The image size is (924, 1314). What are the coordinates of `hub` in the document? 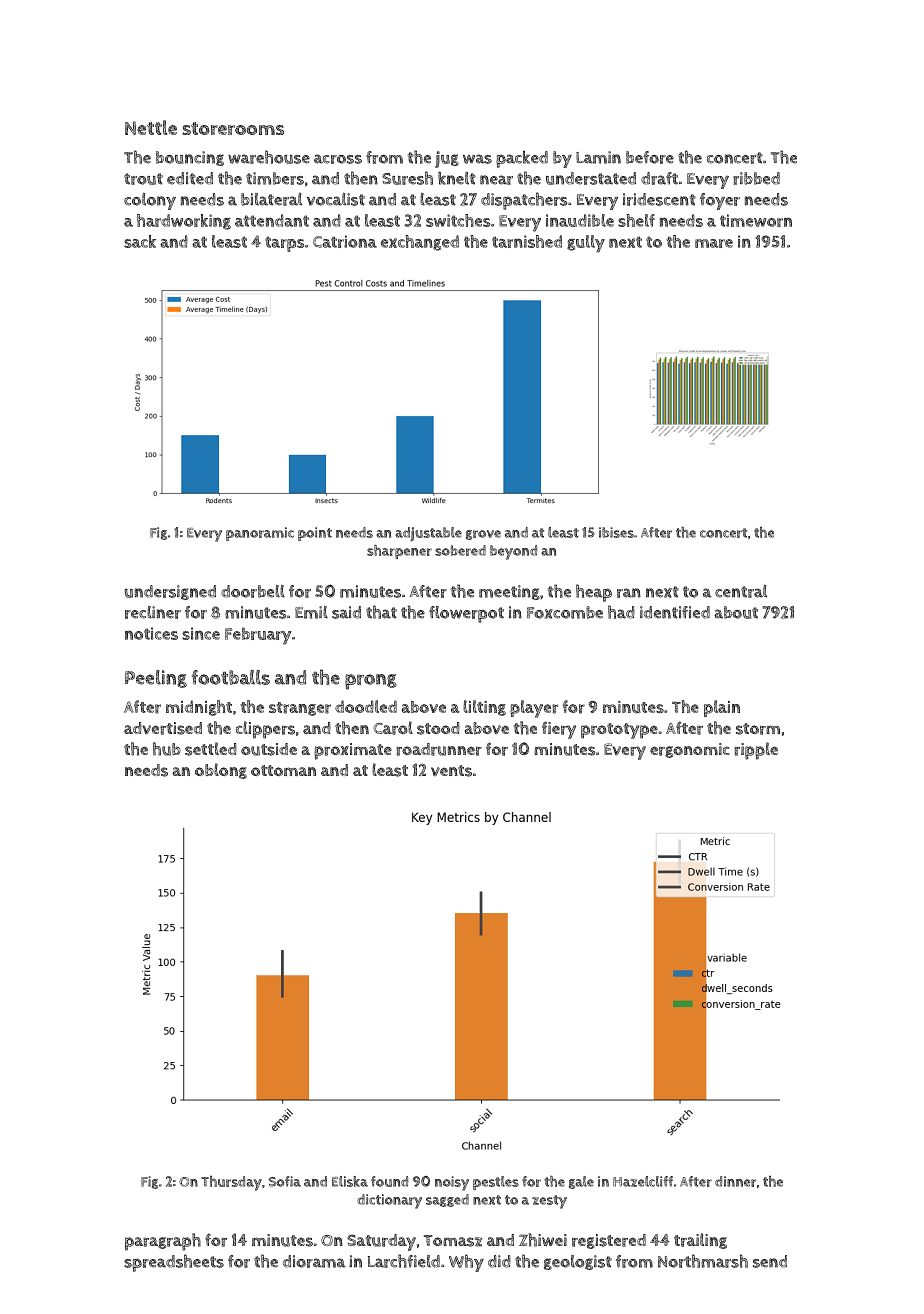 It's located at (167, 749).
